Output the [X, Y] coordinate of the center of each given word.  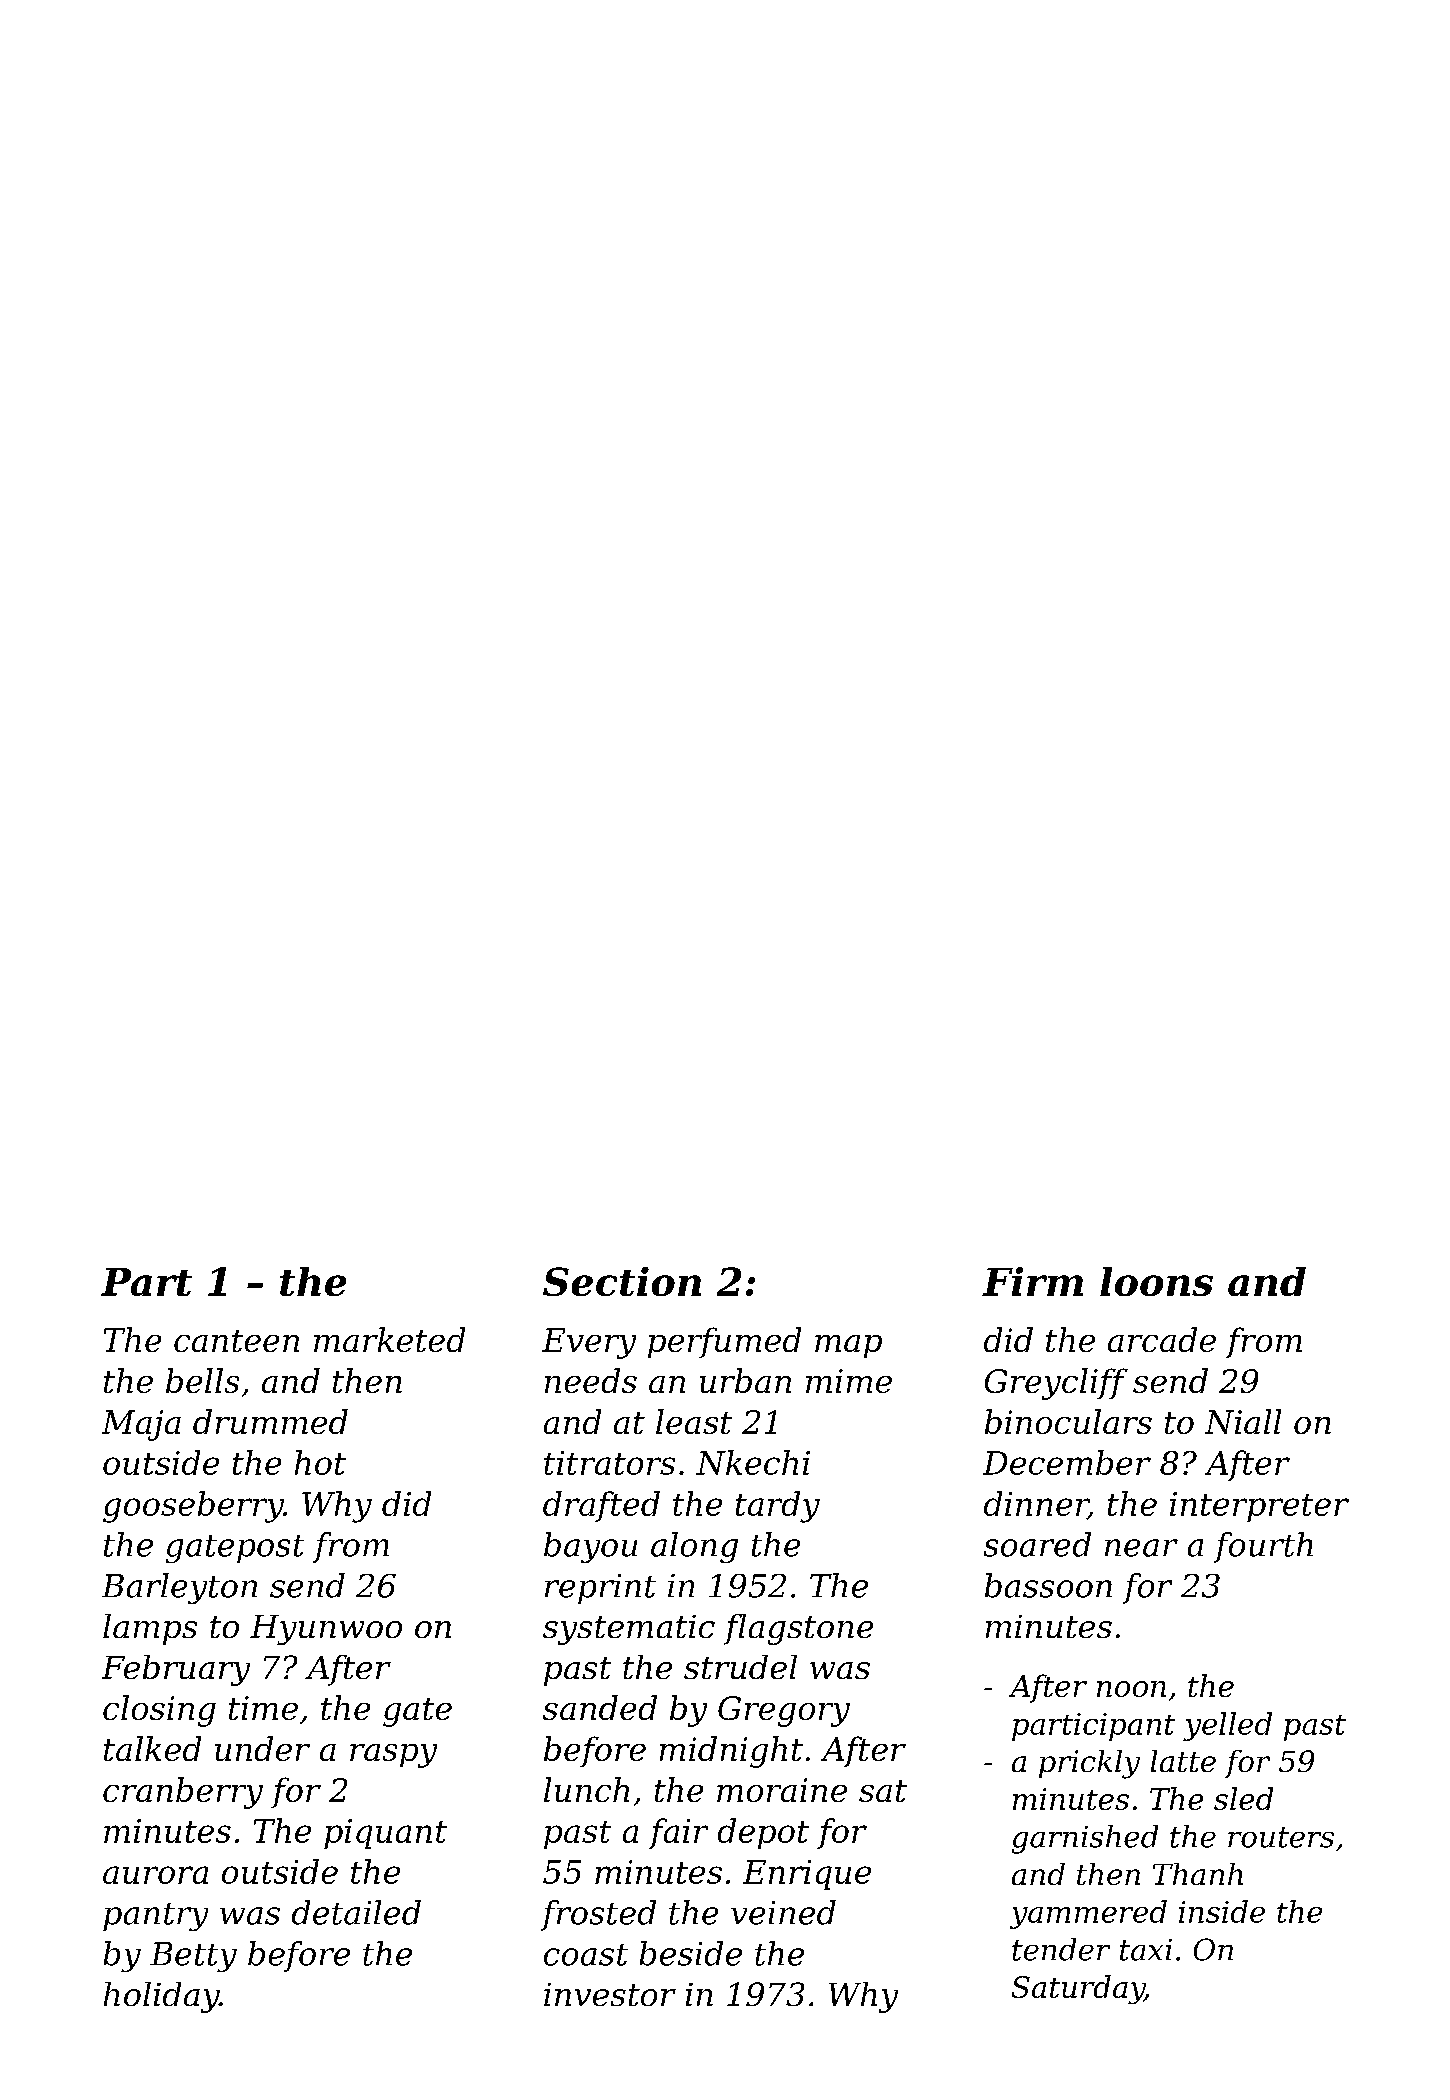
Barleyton [179, 1588]
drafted [601, 1506]
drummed [270, 1421]
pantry [155, 1917]
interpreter [1259, 1507]
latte [1183, 1761]
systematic [629, 1630]
